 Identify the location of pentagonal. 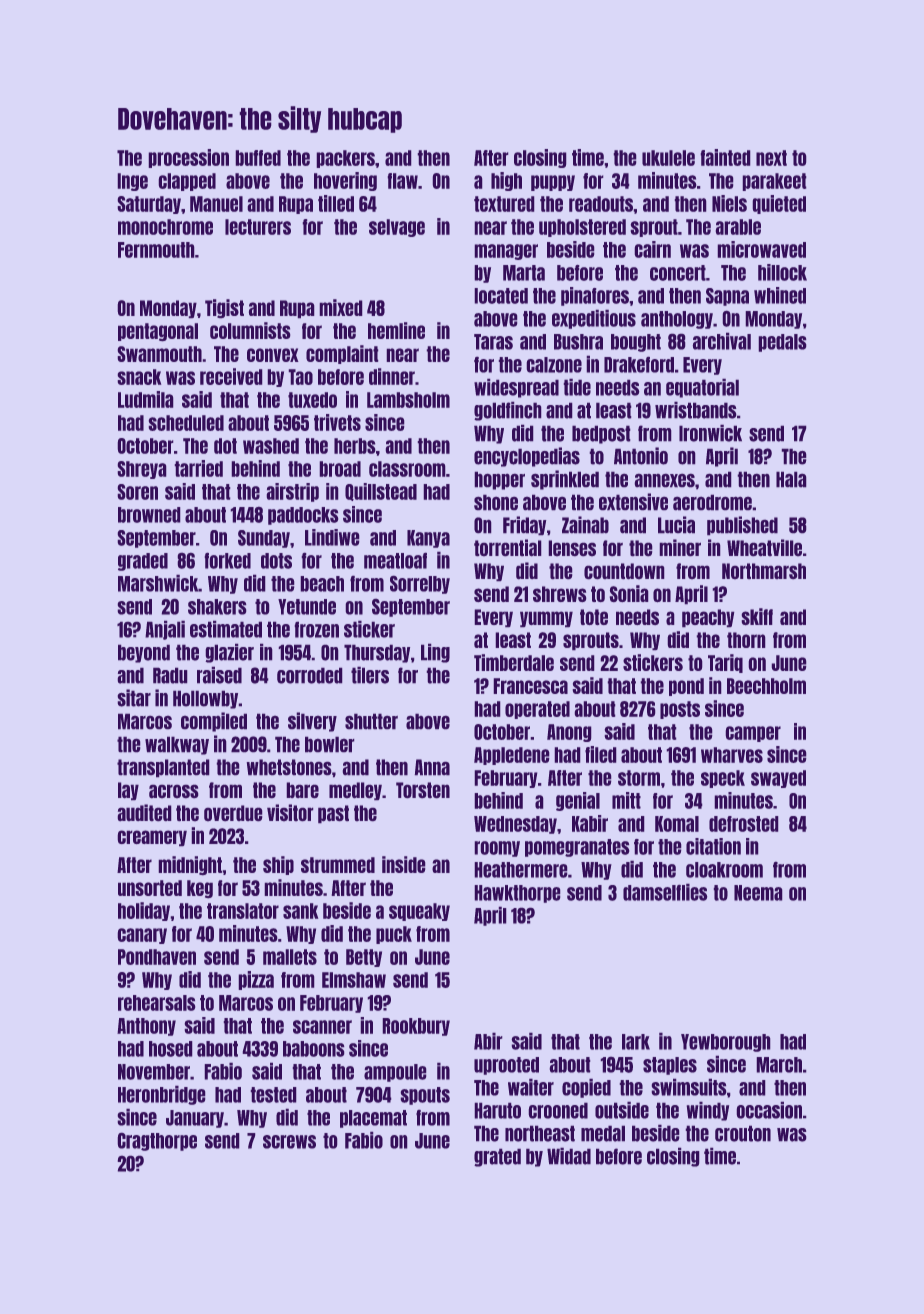
(158, 332).
